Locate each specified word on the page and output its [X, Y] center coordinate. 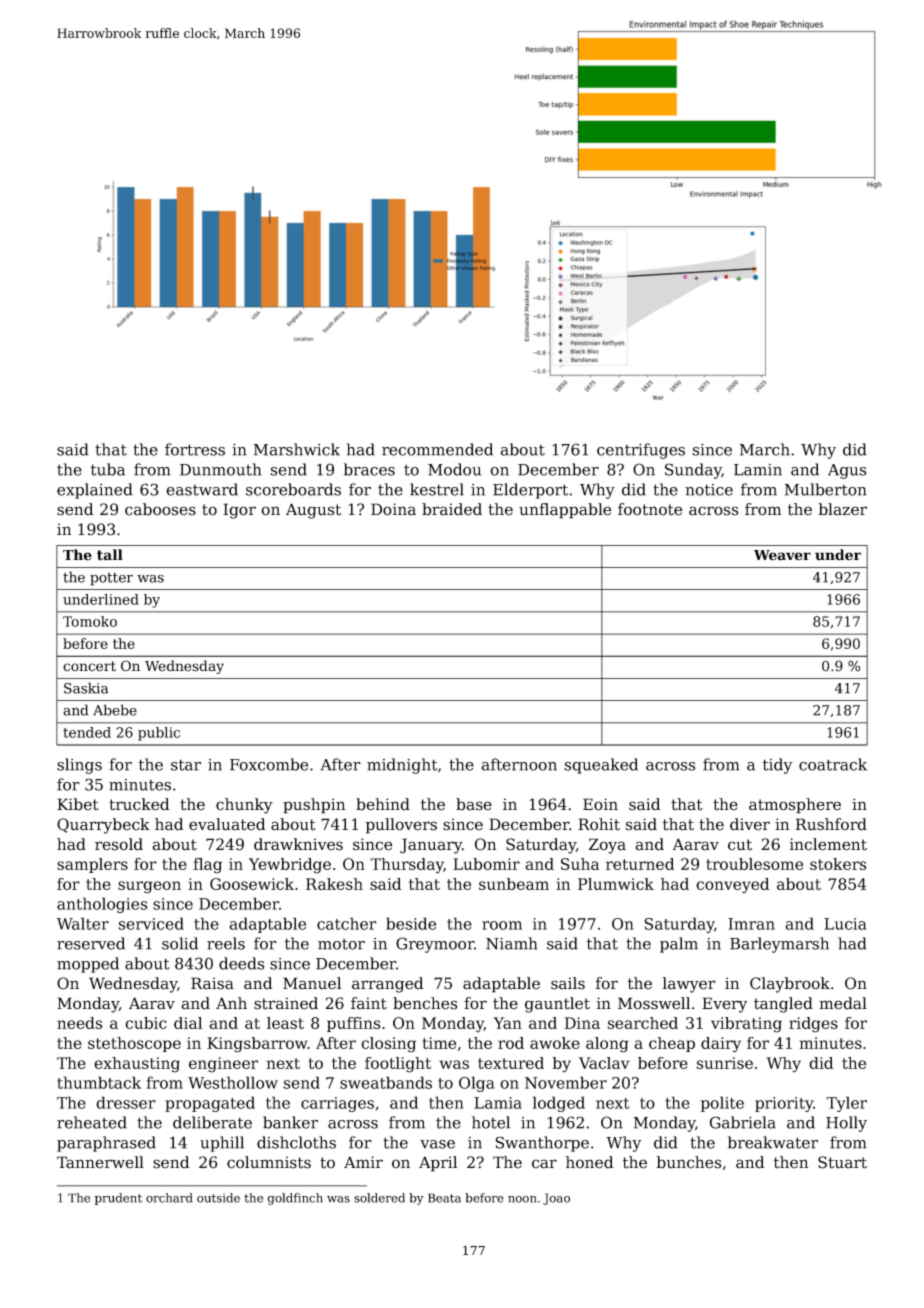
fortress [195, 449]
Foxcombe [269, 764]
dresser [126, 1102]
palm [679, 945]
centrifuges [641, 451]
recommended [437, 449]
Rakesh [334, 884]
